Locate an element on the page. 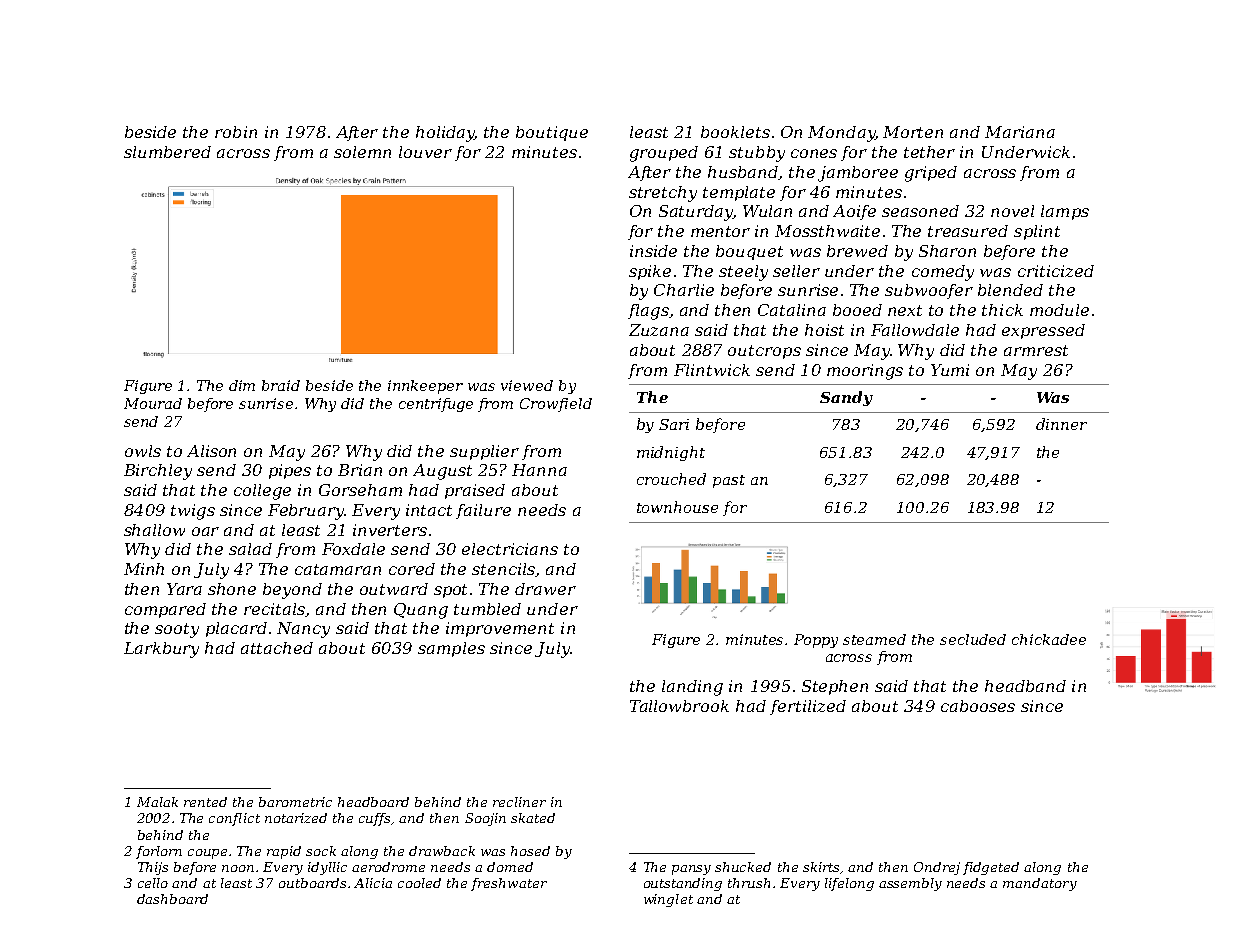  dim is located at coordinates (242, 385).
